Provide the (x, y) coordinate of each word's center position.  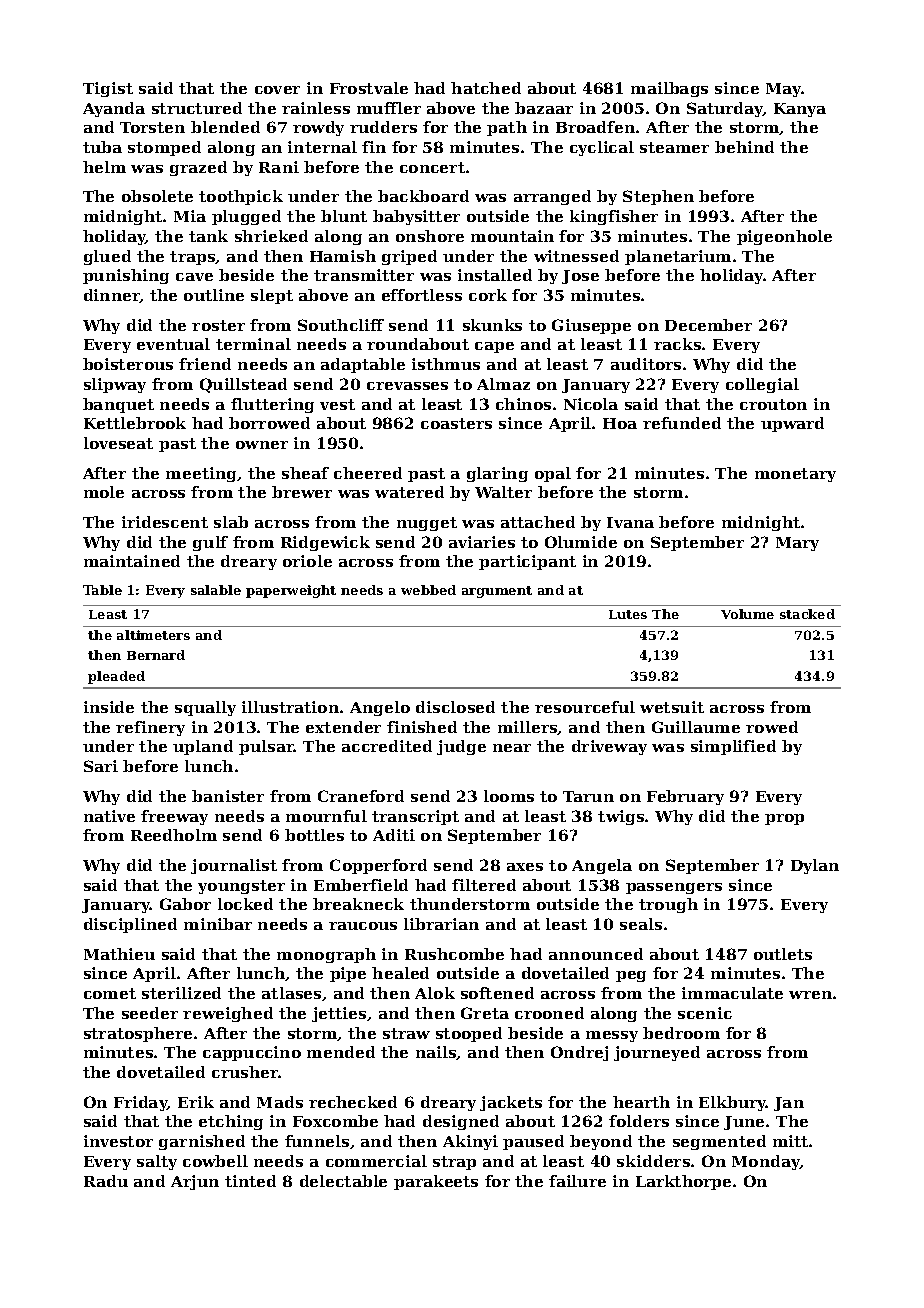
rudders (383, 127)
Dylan (815, 866)
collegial (762, 385)
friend (205, 364)
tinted (250, 1181)
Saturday (725, 109)
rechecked (353, 1102)
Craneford (361, 796)
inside (109, 707)
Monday (766, 1162)
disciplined (130, 925)
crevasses (407, 386)
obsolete (157, 196)
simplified (733, 747)
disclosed (455, 707)
